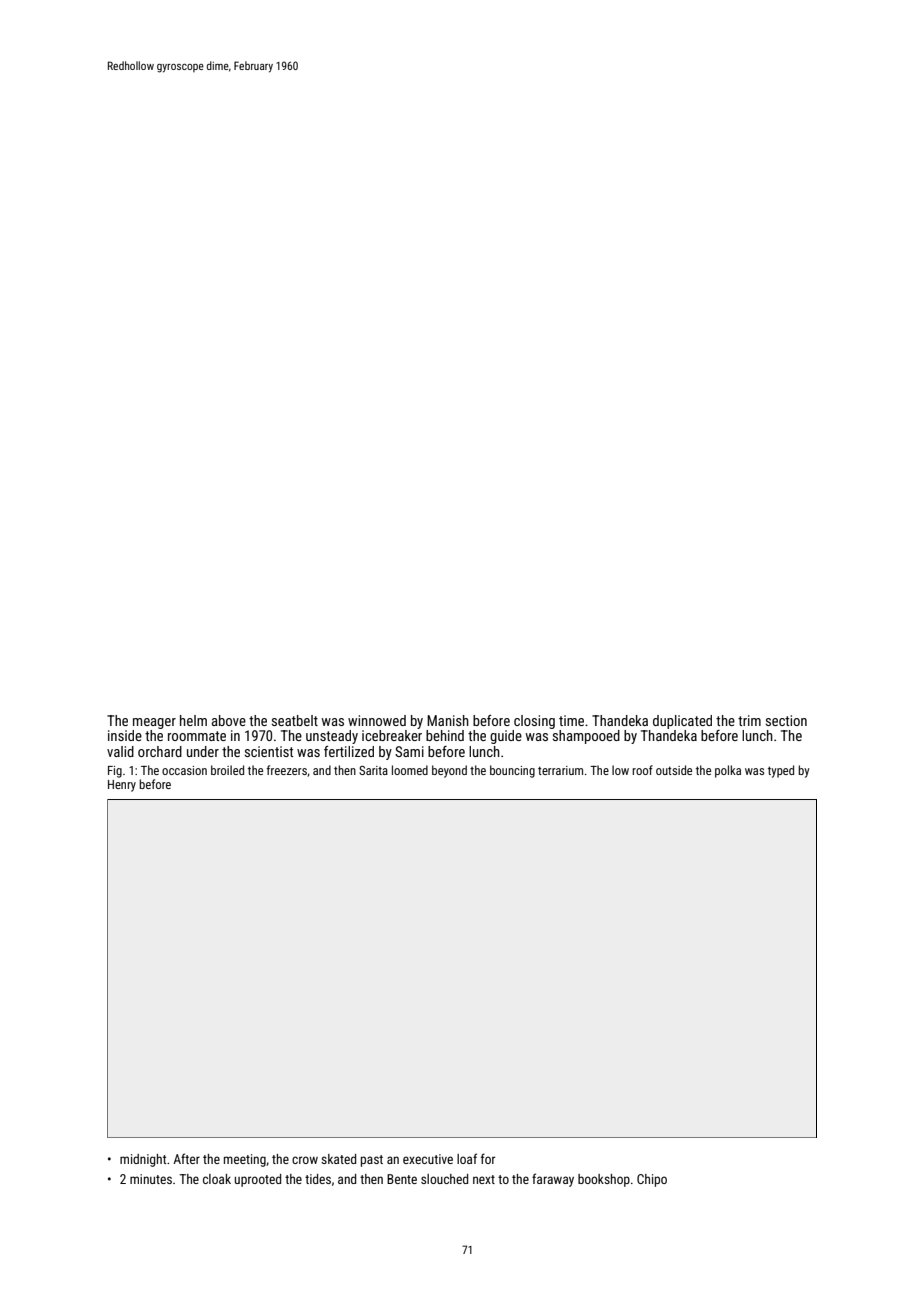  Describe the element at coordinates (143, 1160) in the screenshot. I see `midnight` at that location.
